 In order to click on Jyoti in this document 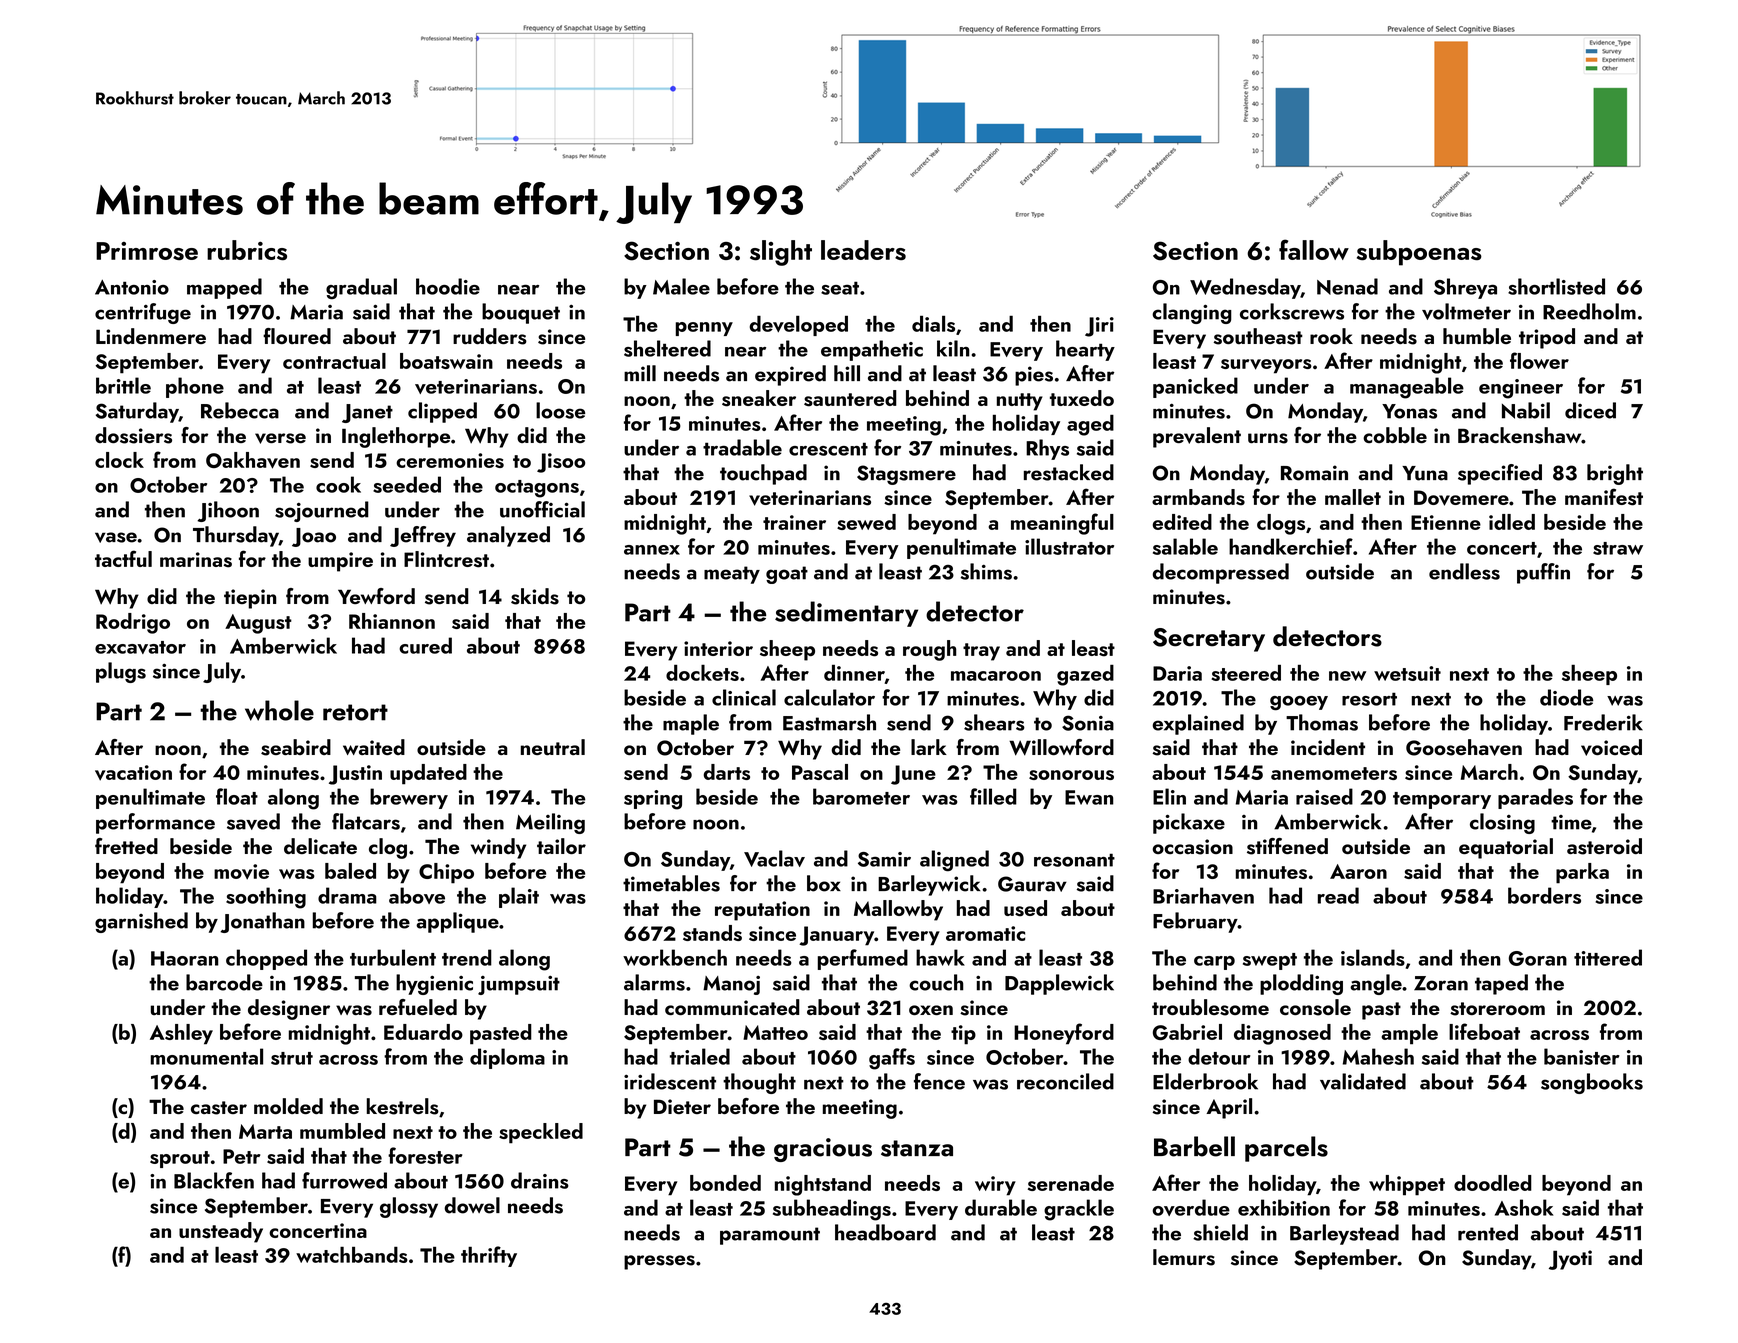, I will do `click(1570, 1260)`.
